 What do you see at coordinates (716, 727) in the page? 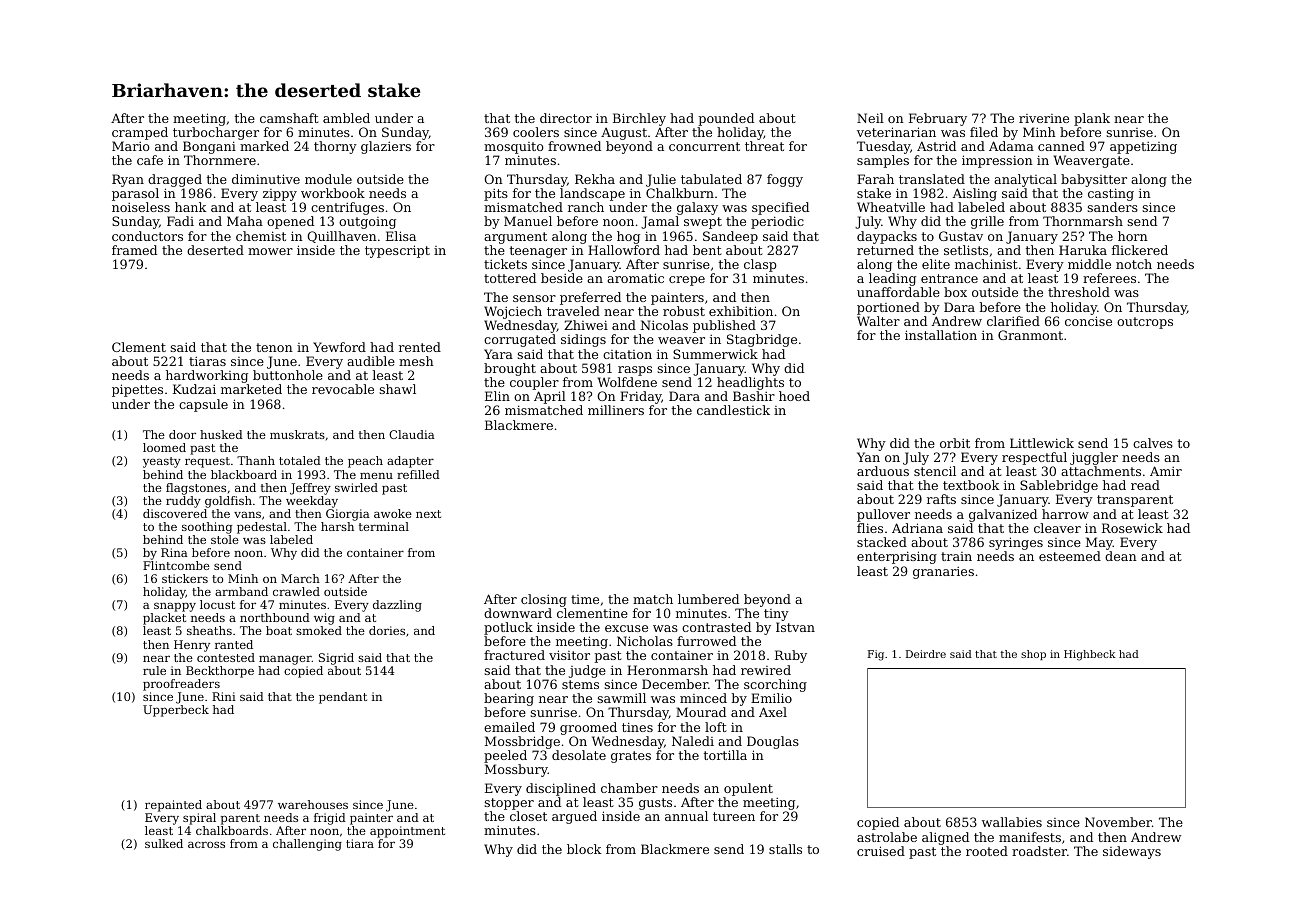
I see `loft` at bounding box center [716, 727].
